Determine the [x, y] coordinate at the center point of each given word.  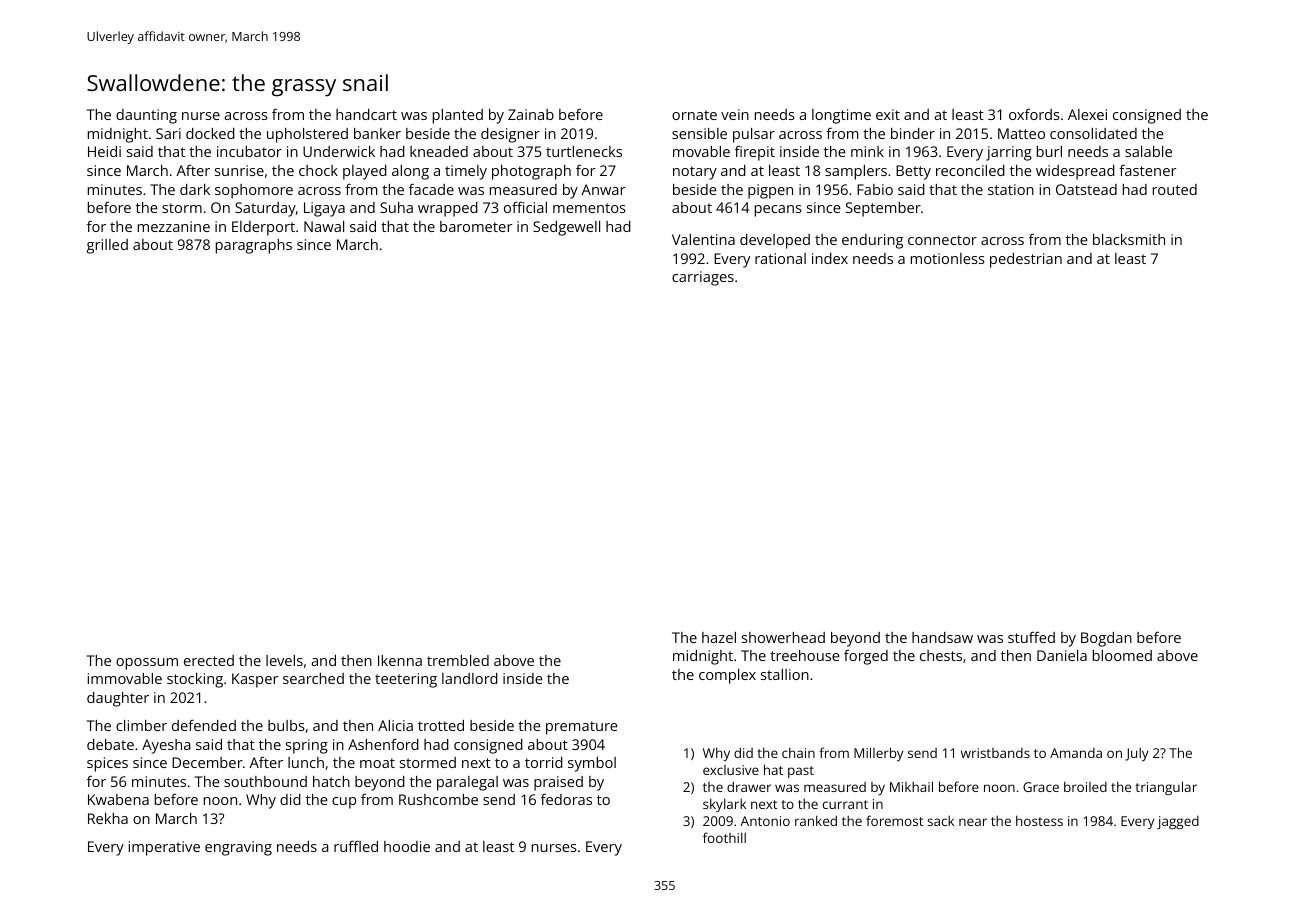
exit [888, 114]
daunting [146, 116]
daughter [118, 699]
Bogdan [1106, 639]
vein [735, 114]
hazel [719, 637]
